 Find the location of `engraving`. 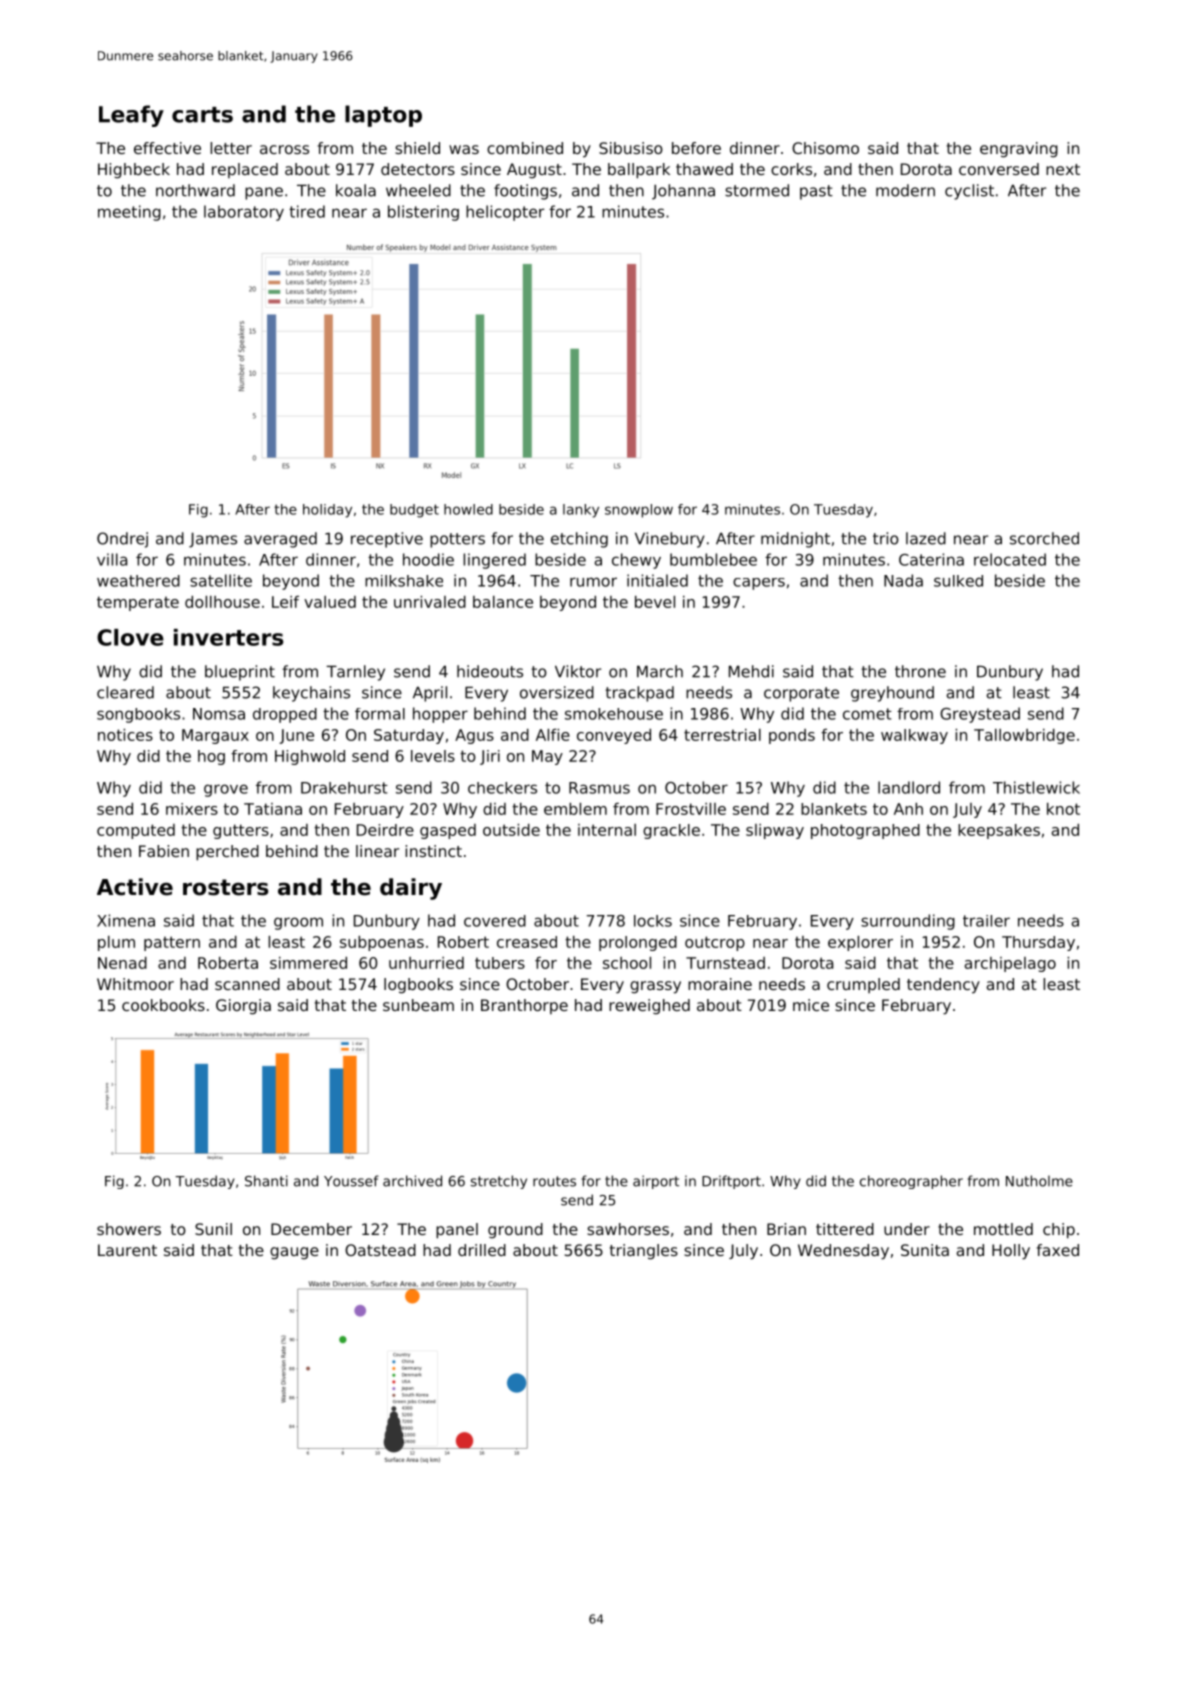

engraving is located at coordinates (1019, 150).
